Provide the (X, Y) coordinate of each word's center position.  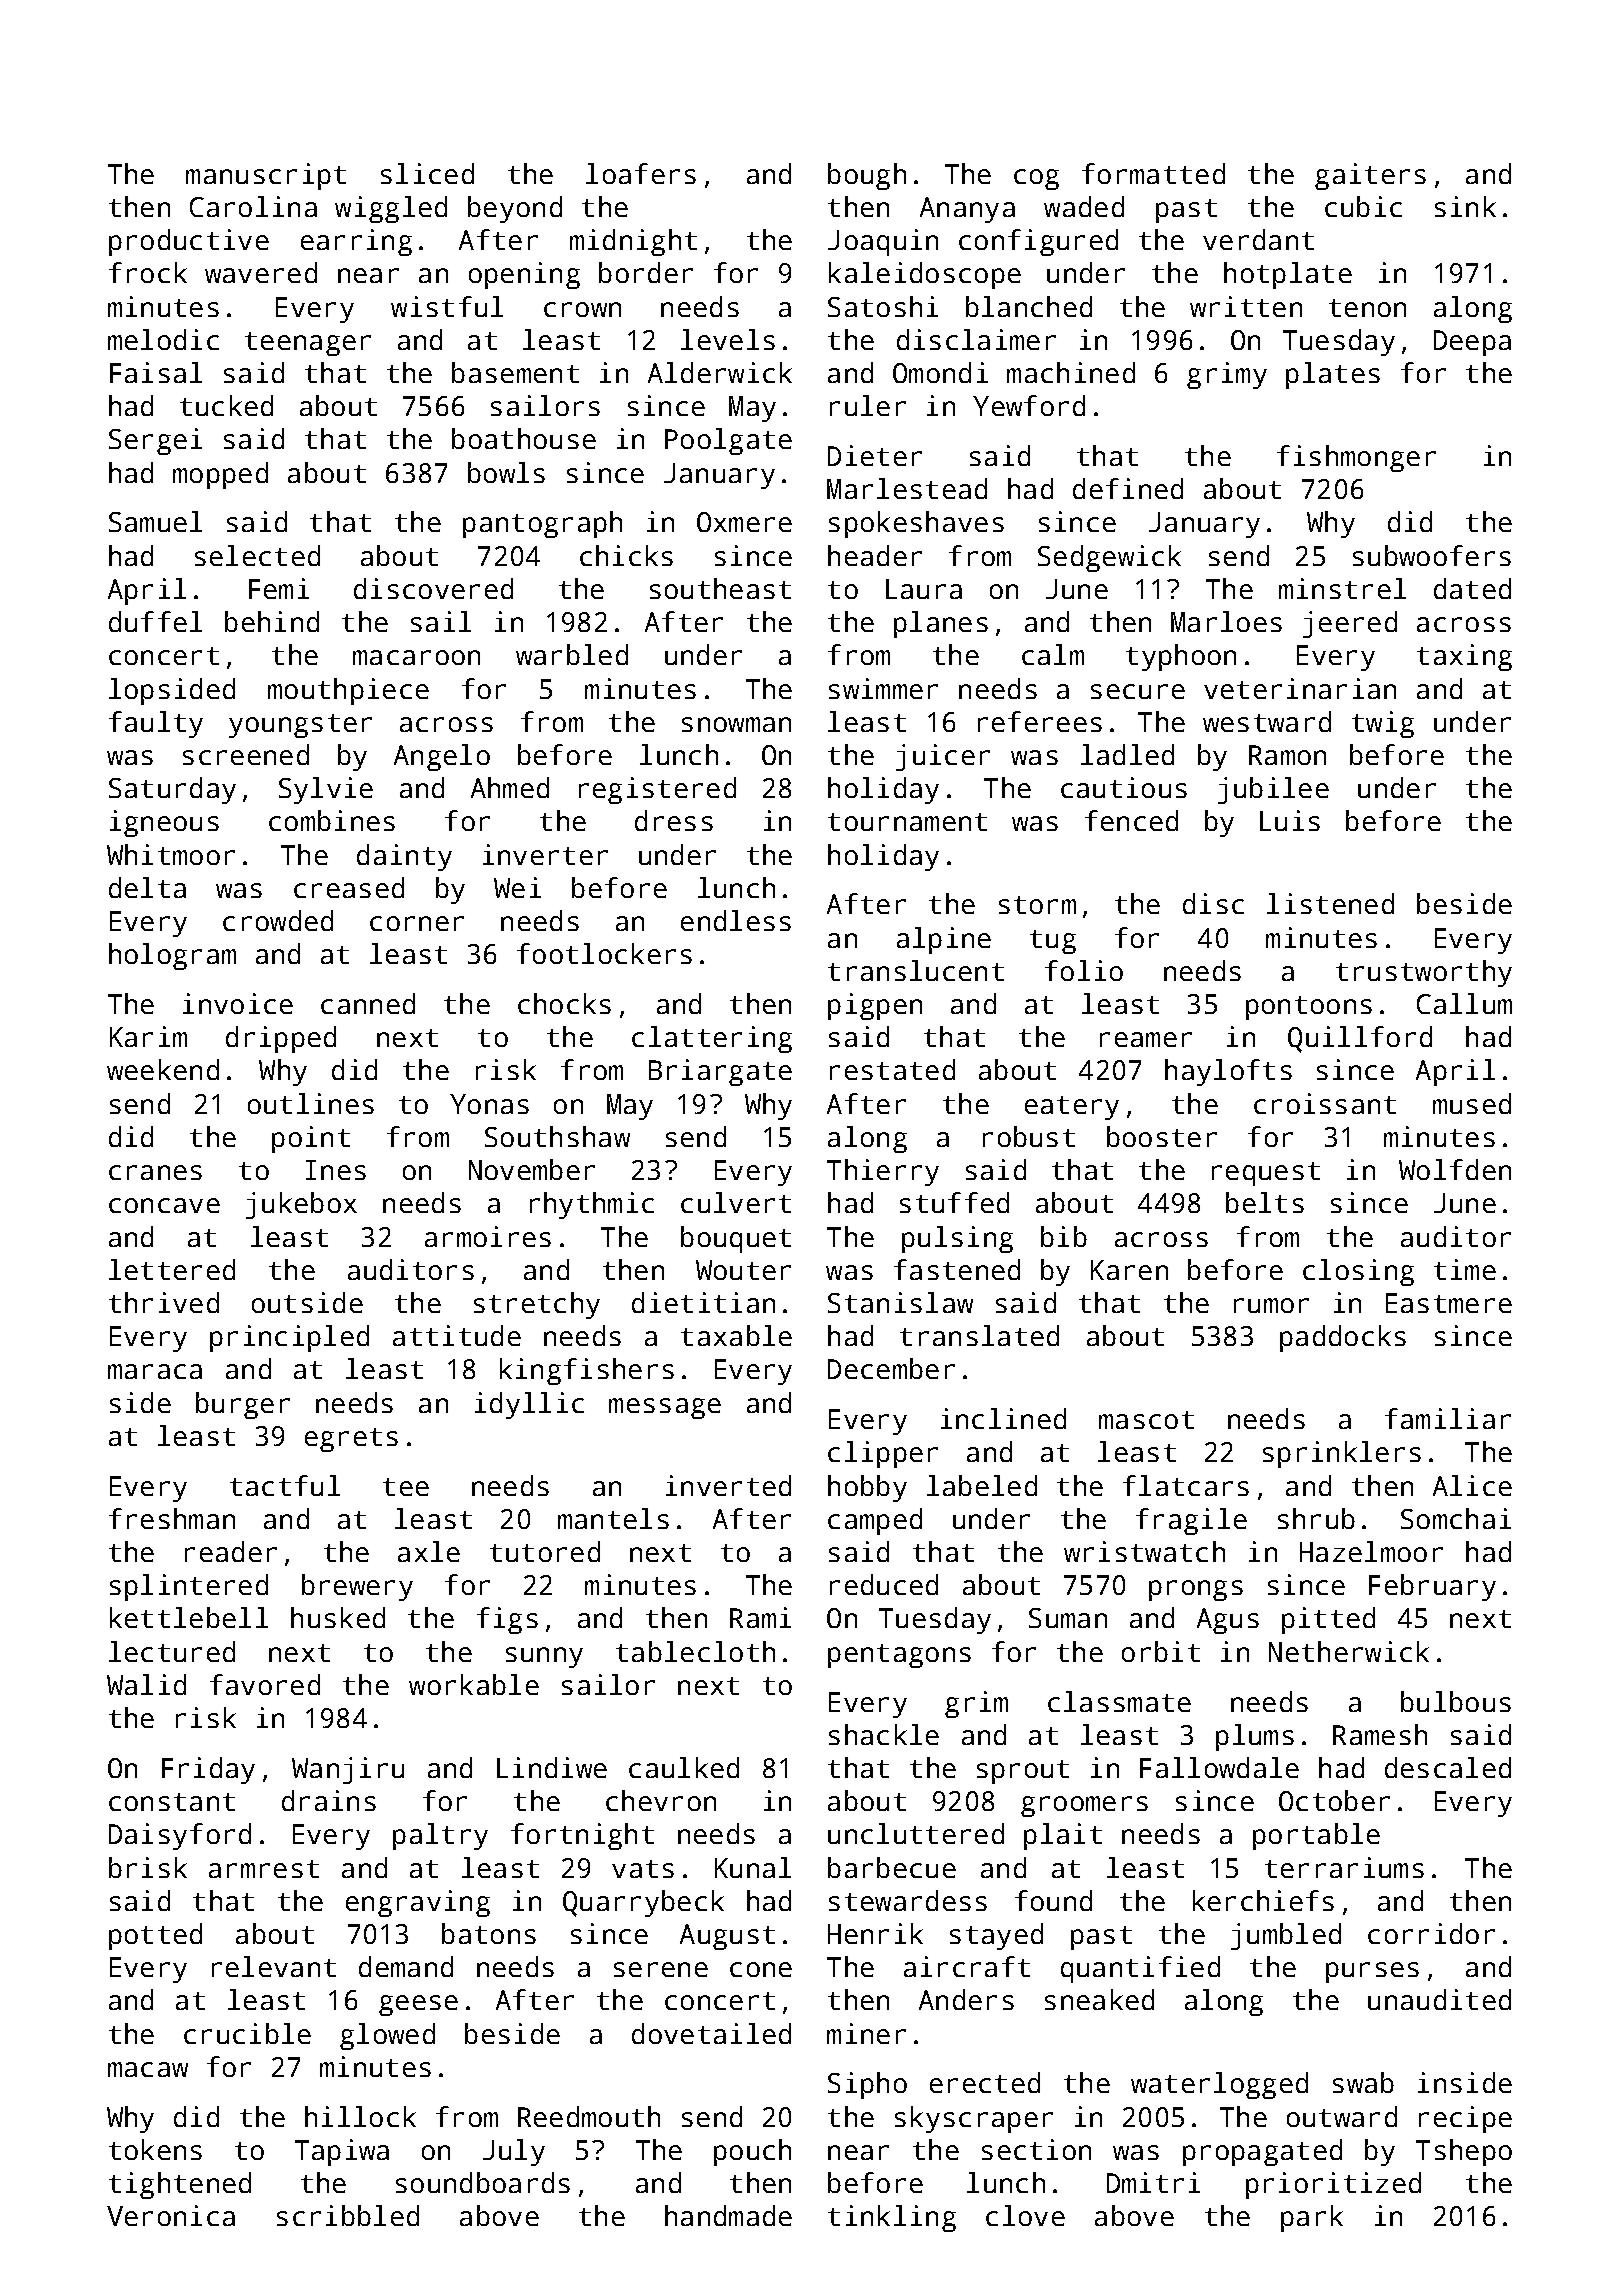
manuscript (266, 176)
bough (867, 176)
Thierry (883, 1172)
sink (1465, 206)
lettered (172, 1269)
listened (1330, 903)
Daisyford (180, 1836)
